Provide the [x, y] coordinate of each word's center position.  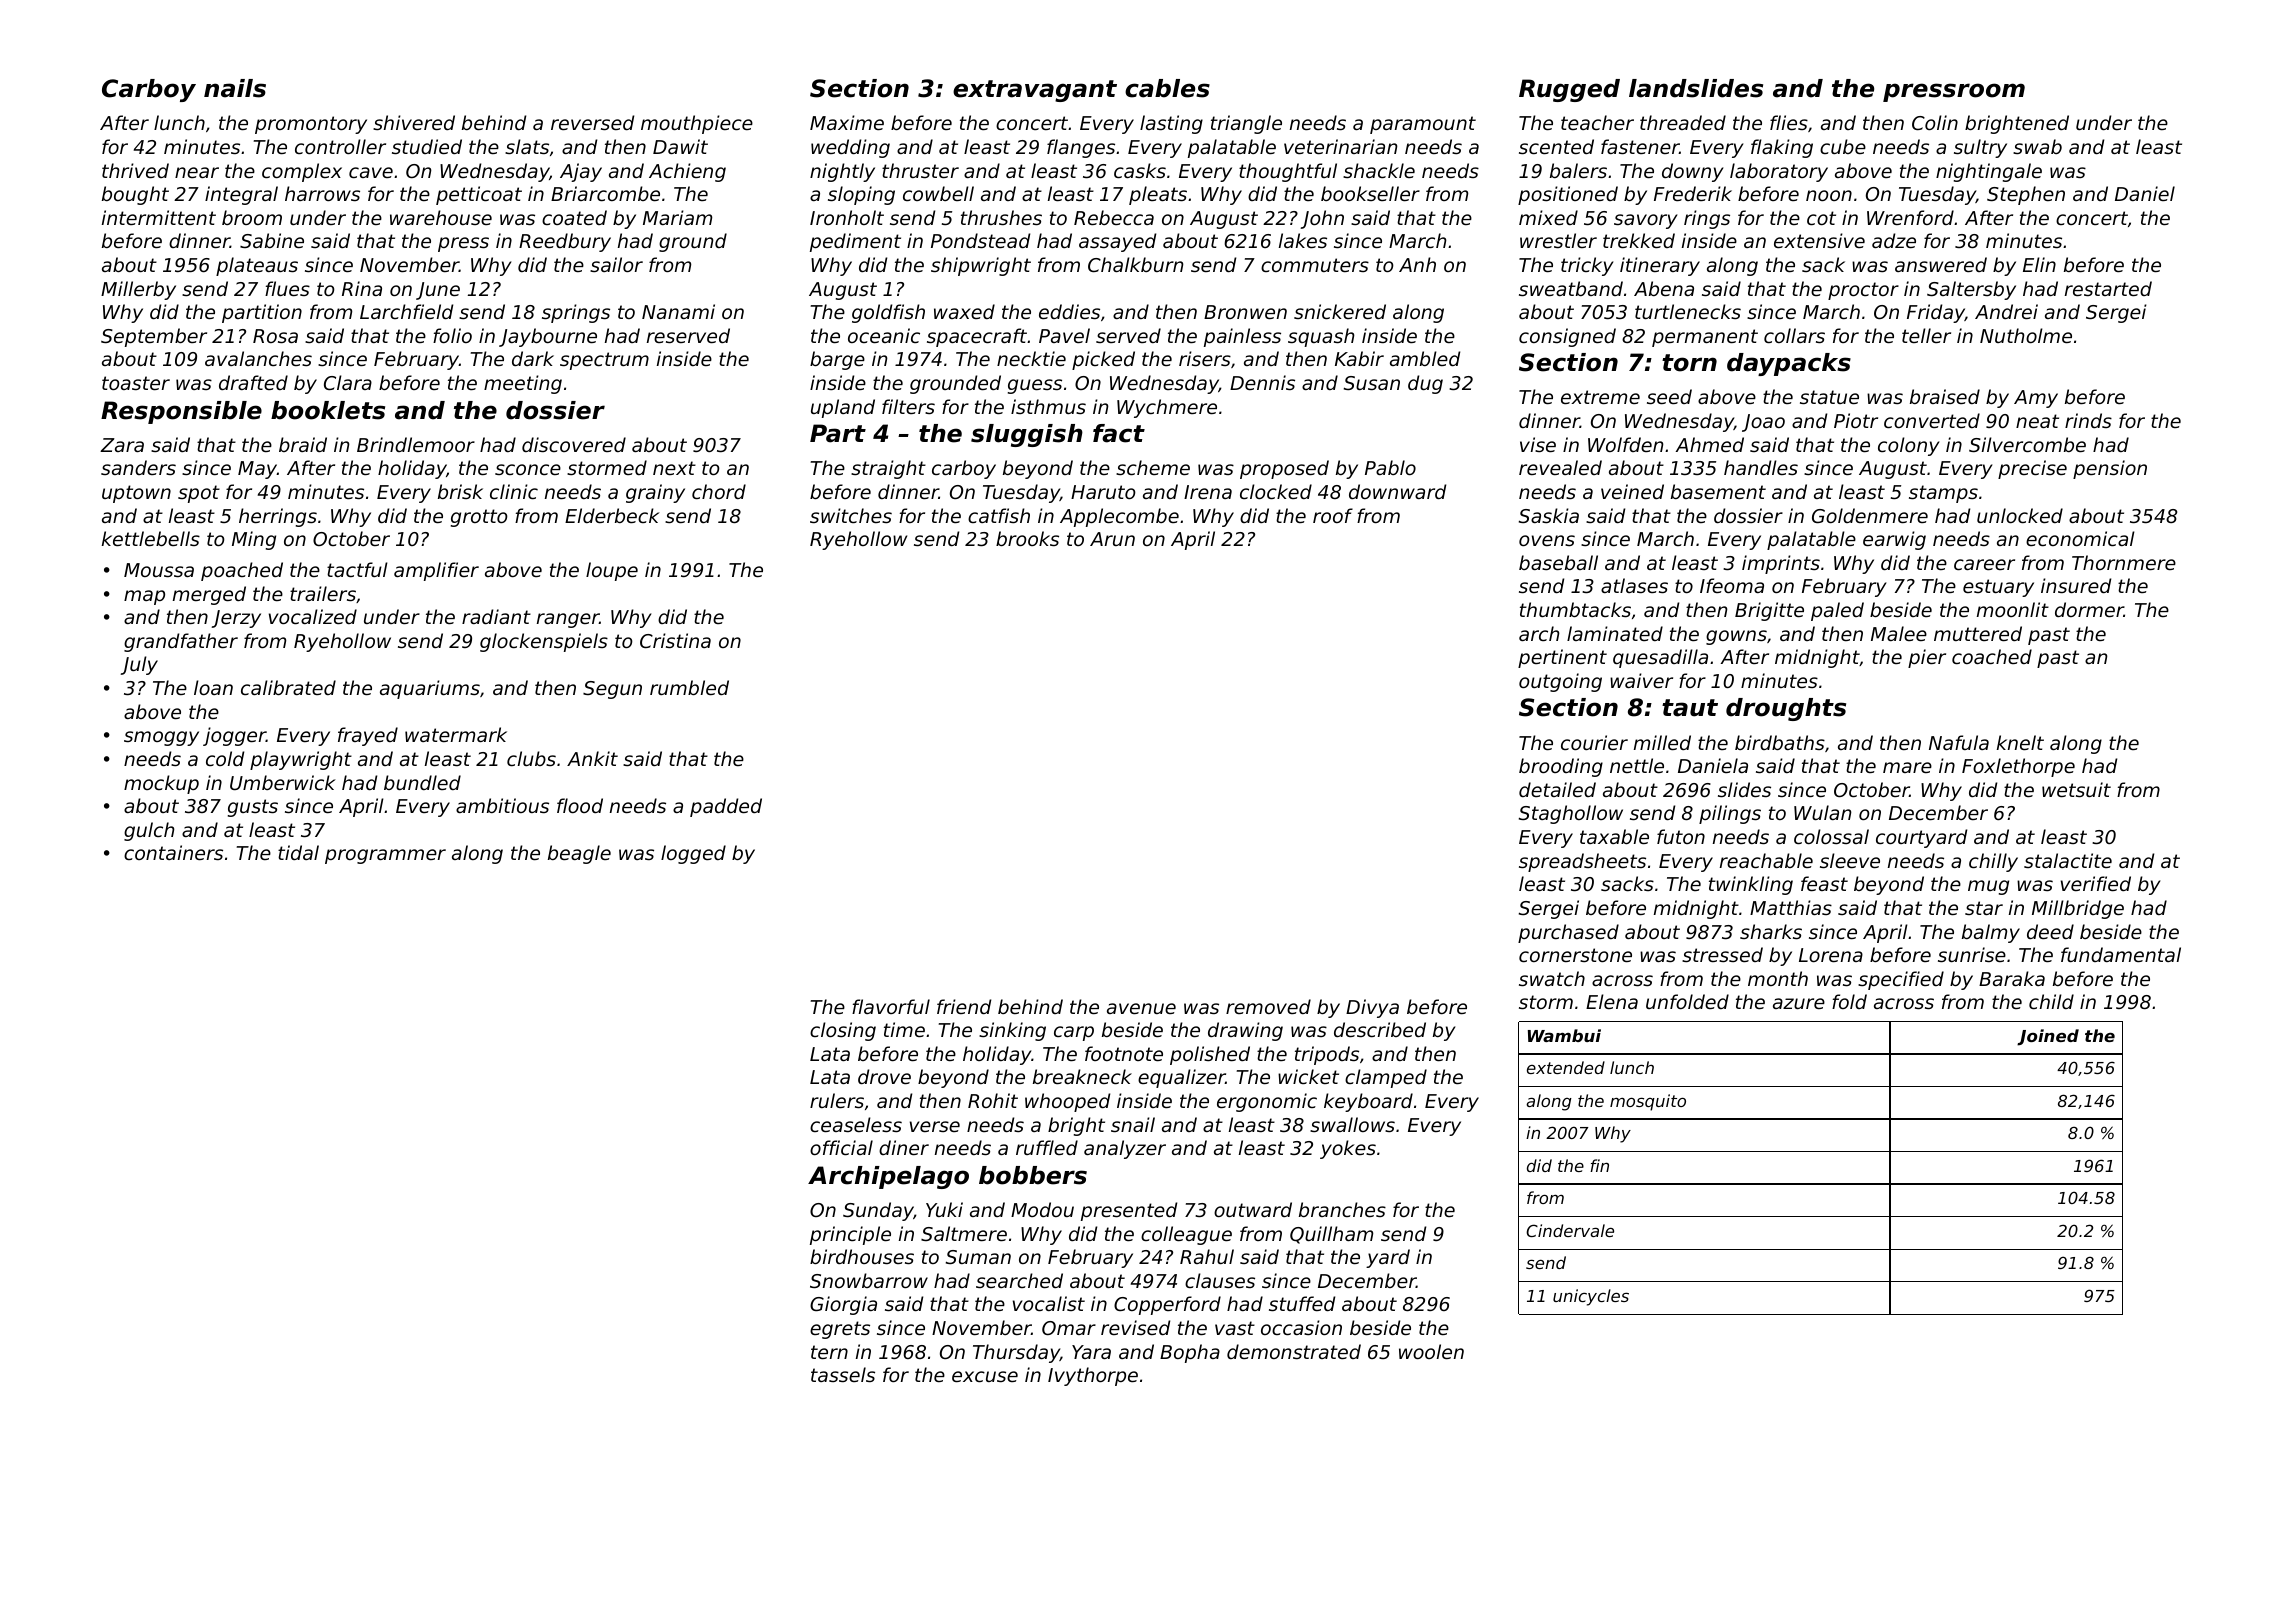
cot [1821, 218]
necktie [1031, 358]
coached [1992, 656]
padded [726, 807]
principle [850, 1235]
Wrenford [1910, 217]
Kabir [1359, 358]
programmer [385, 856]
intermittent [159, 217]
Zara [122, 445]
